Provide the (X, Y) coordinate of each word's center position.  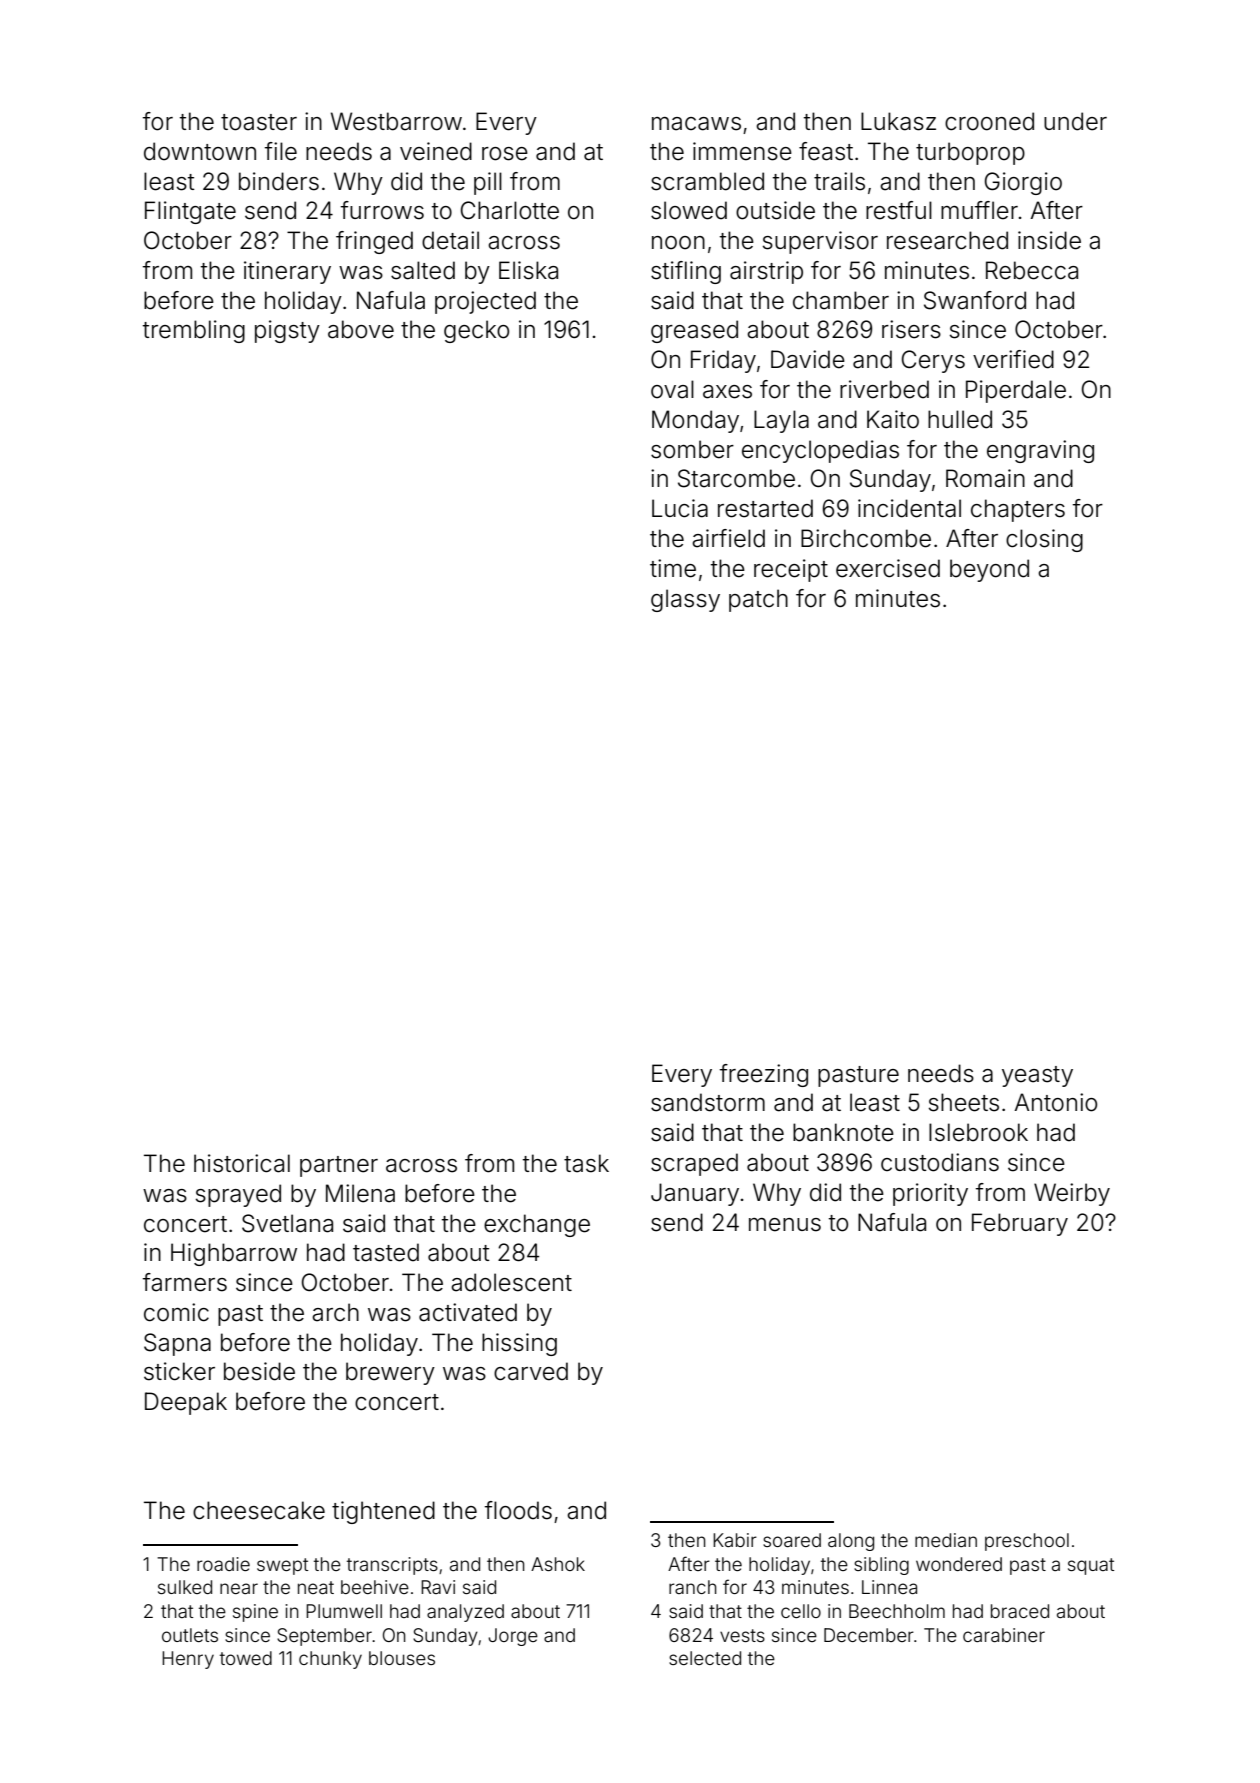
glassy (685, 600)
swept (282, 1566)
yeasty (1037, 1076)
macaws (696, 124)
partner (339, 1166)
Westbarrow (396, 121)
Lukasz (898, 121)
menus (785, 1225)
